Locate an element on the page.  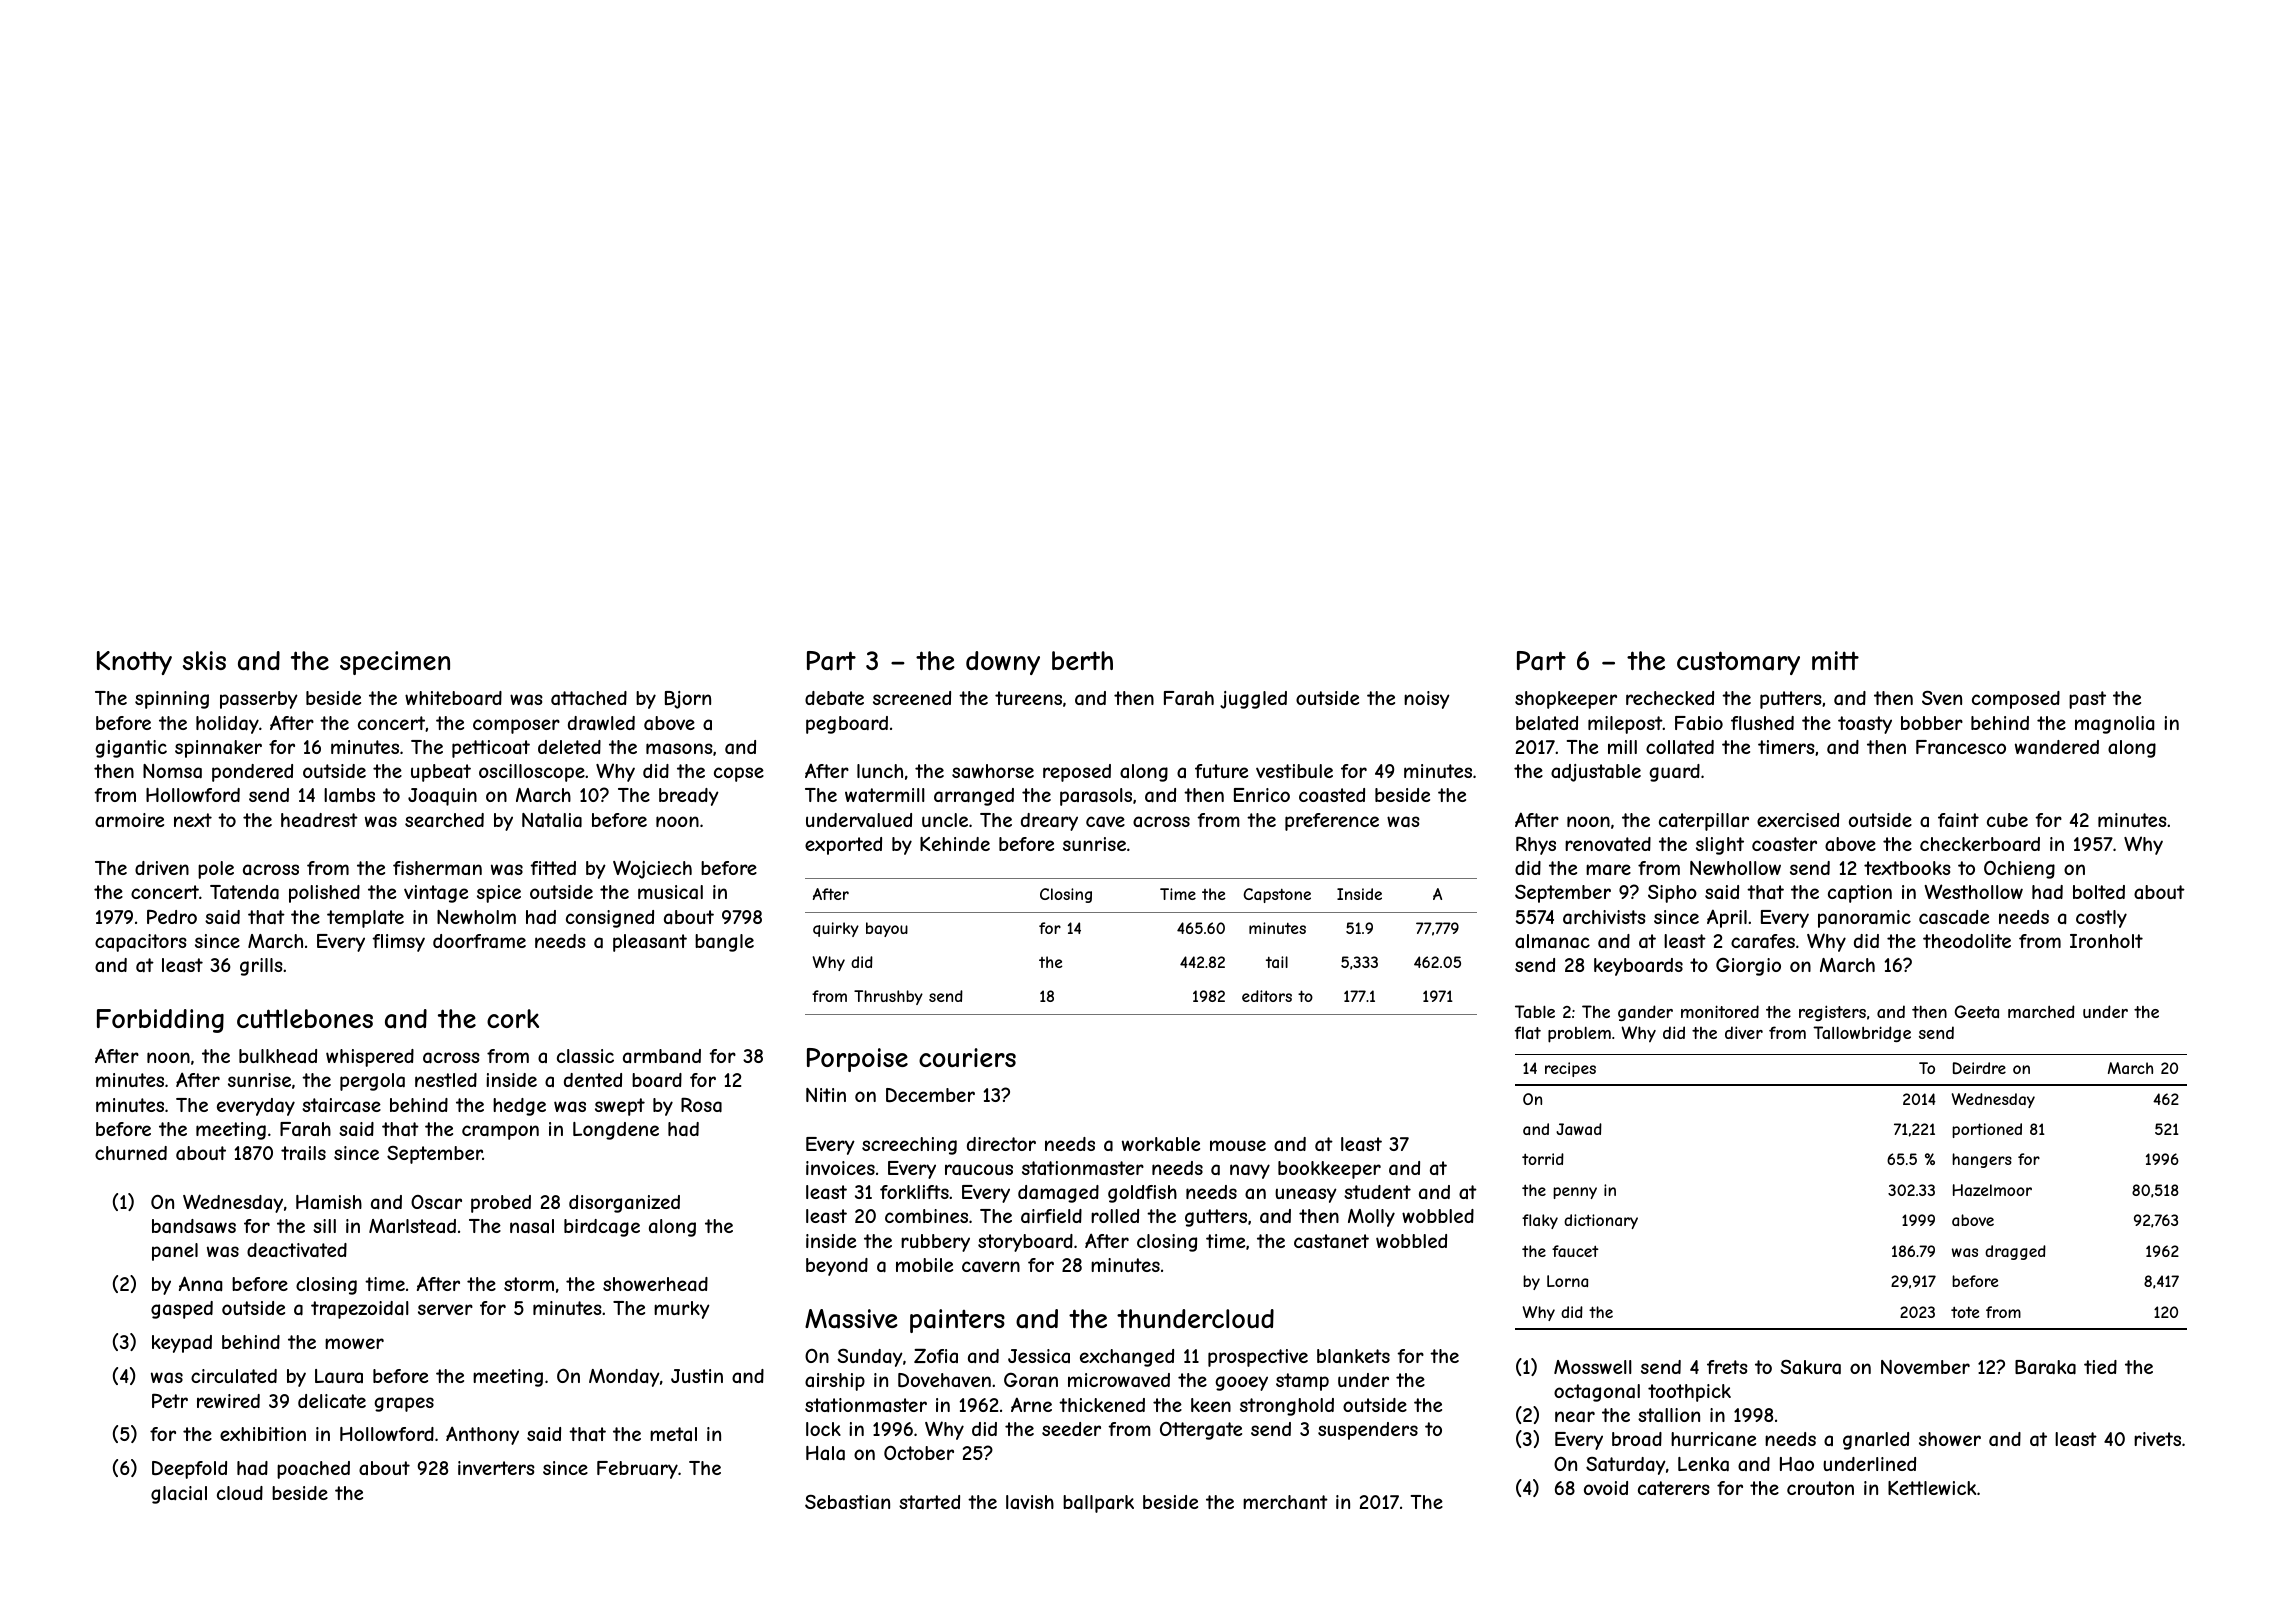
castanet is located at coordinates (1331, 1241).
